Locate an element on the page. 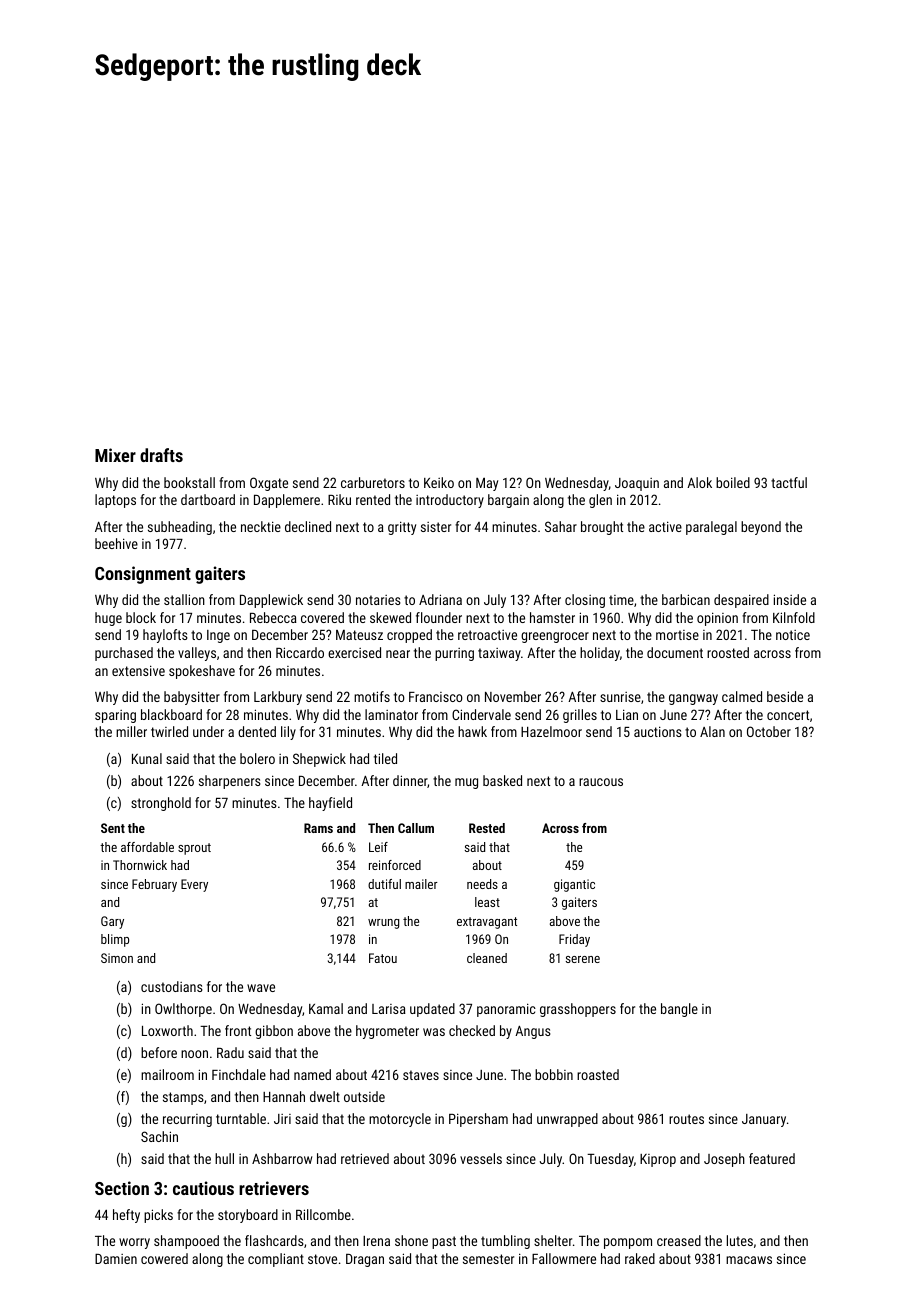 Image resolution: width=924 pixels, height=1308 pixels. gigantic is located at coordinates (574, 885).
